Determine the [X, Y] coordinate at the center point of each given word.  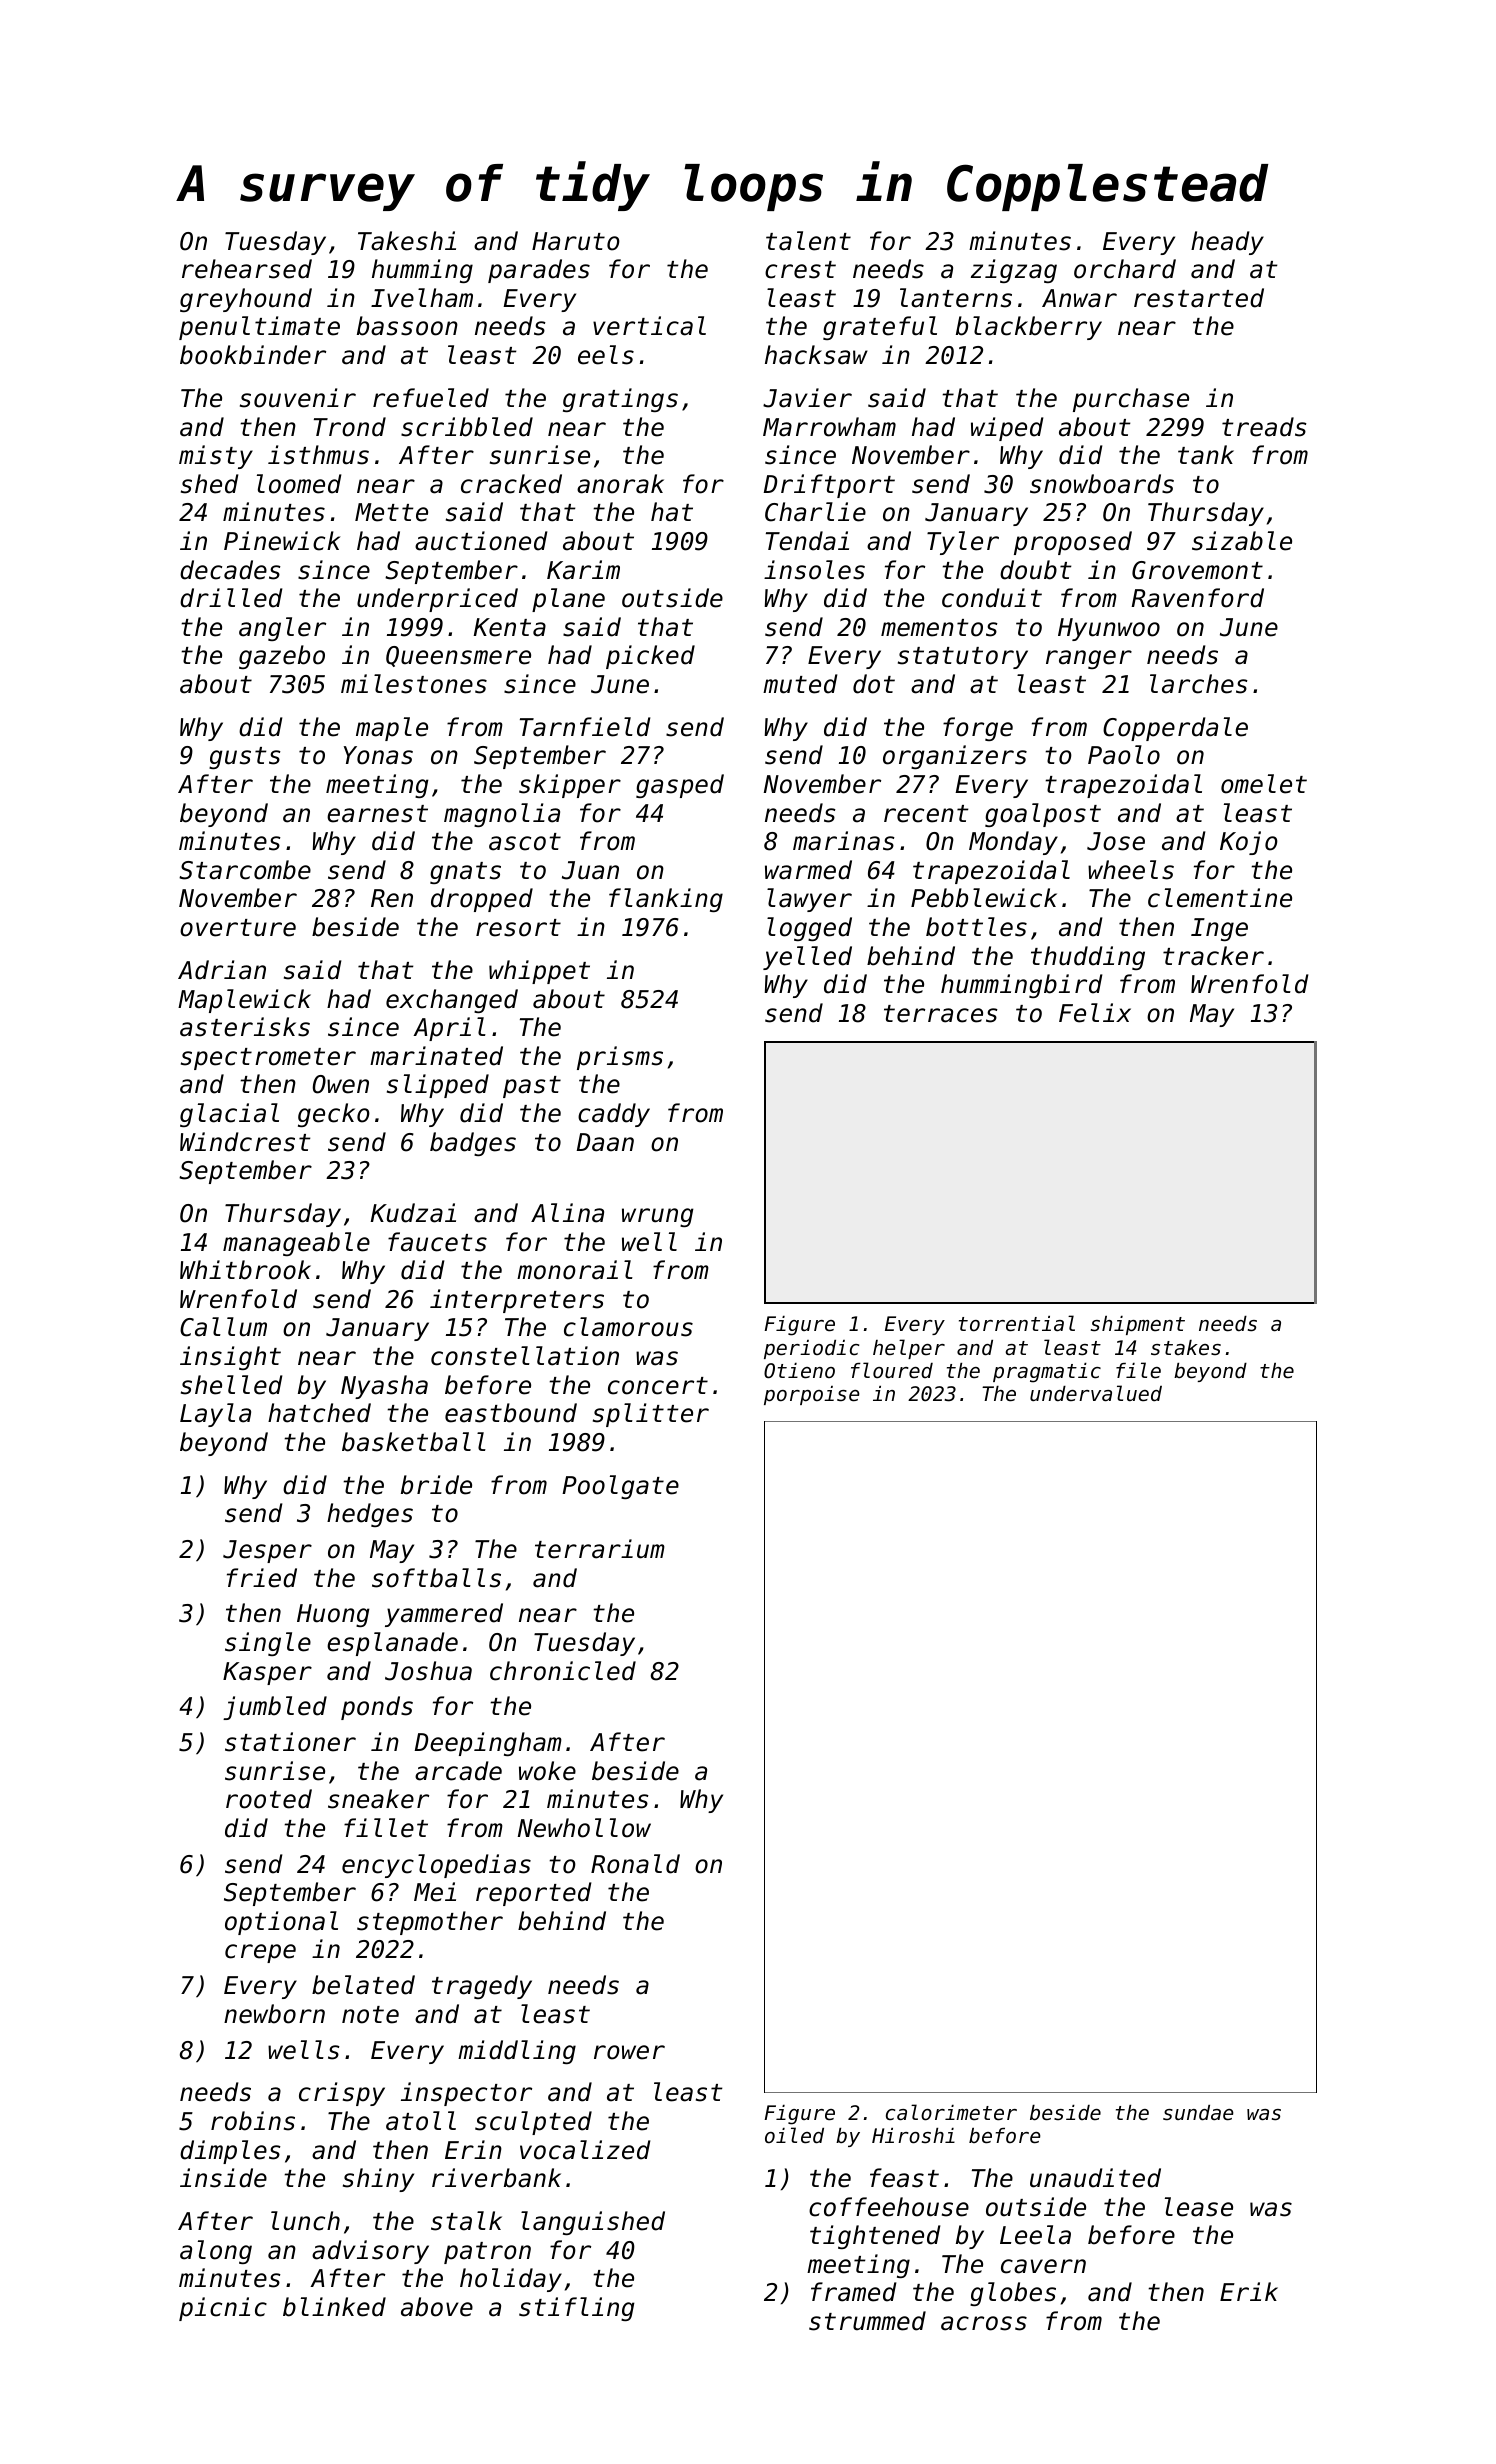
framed [853, 2292]
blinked [334, 2307]
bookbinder [253, 355]
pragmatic [1047, 1373]
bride [436, 1485]
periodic [811, 1349]
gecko [334, 1115]
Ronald [635, 1864]
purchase [1131, 400]
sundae [1198, 2113]
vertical [649, 326]
